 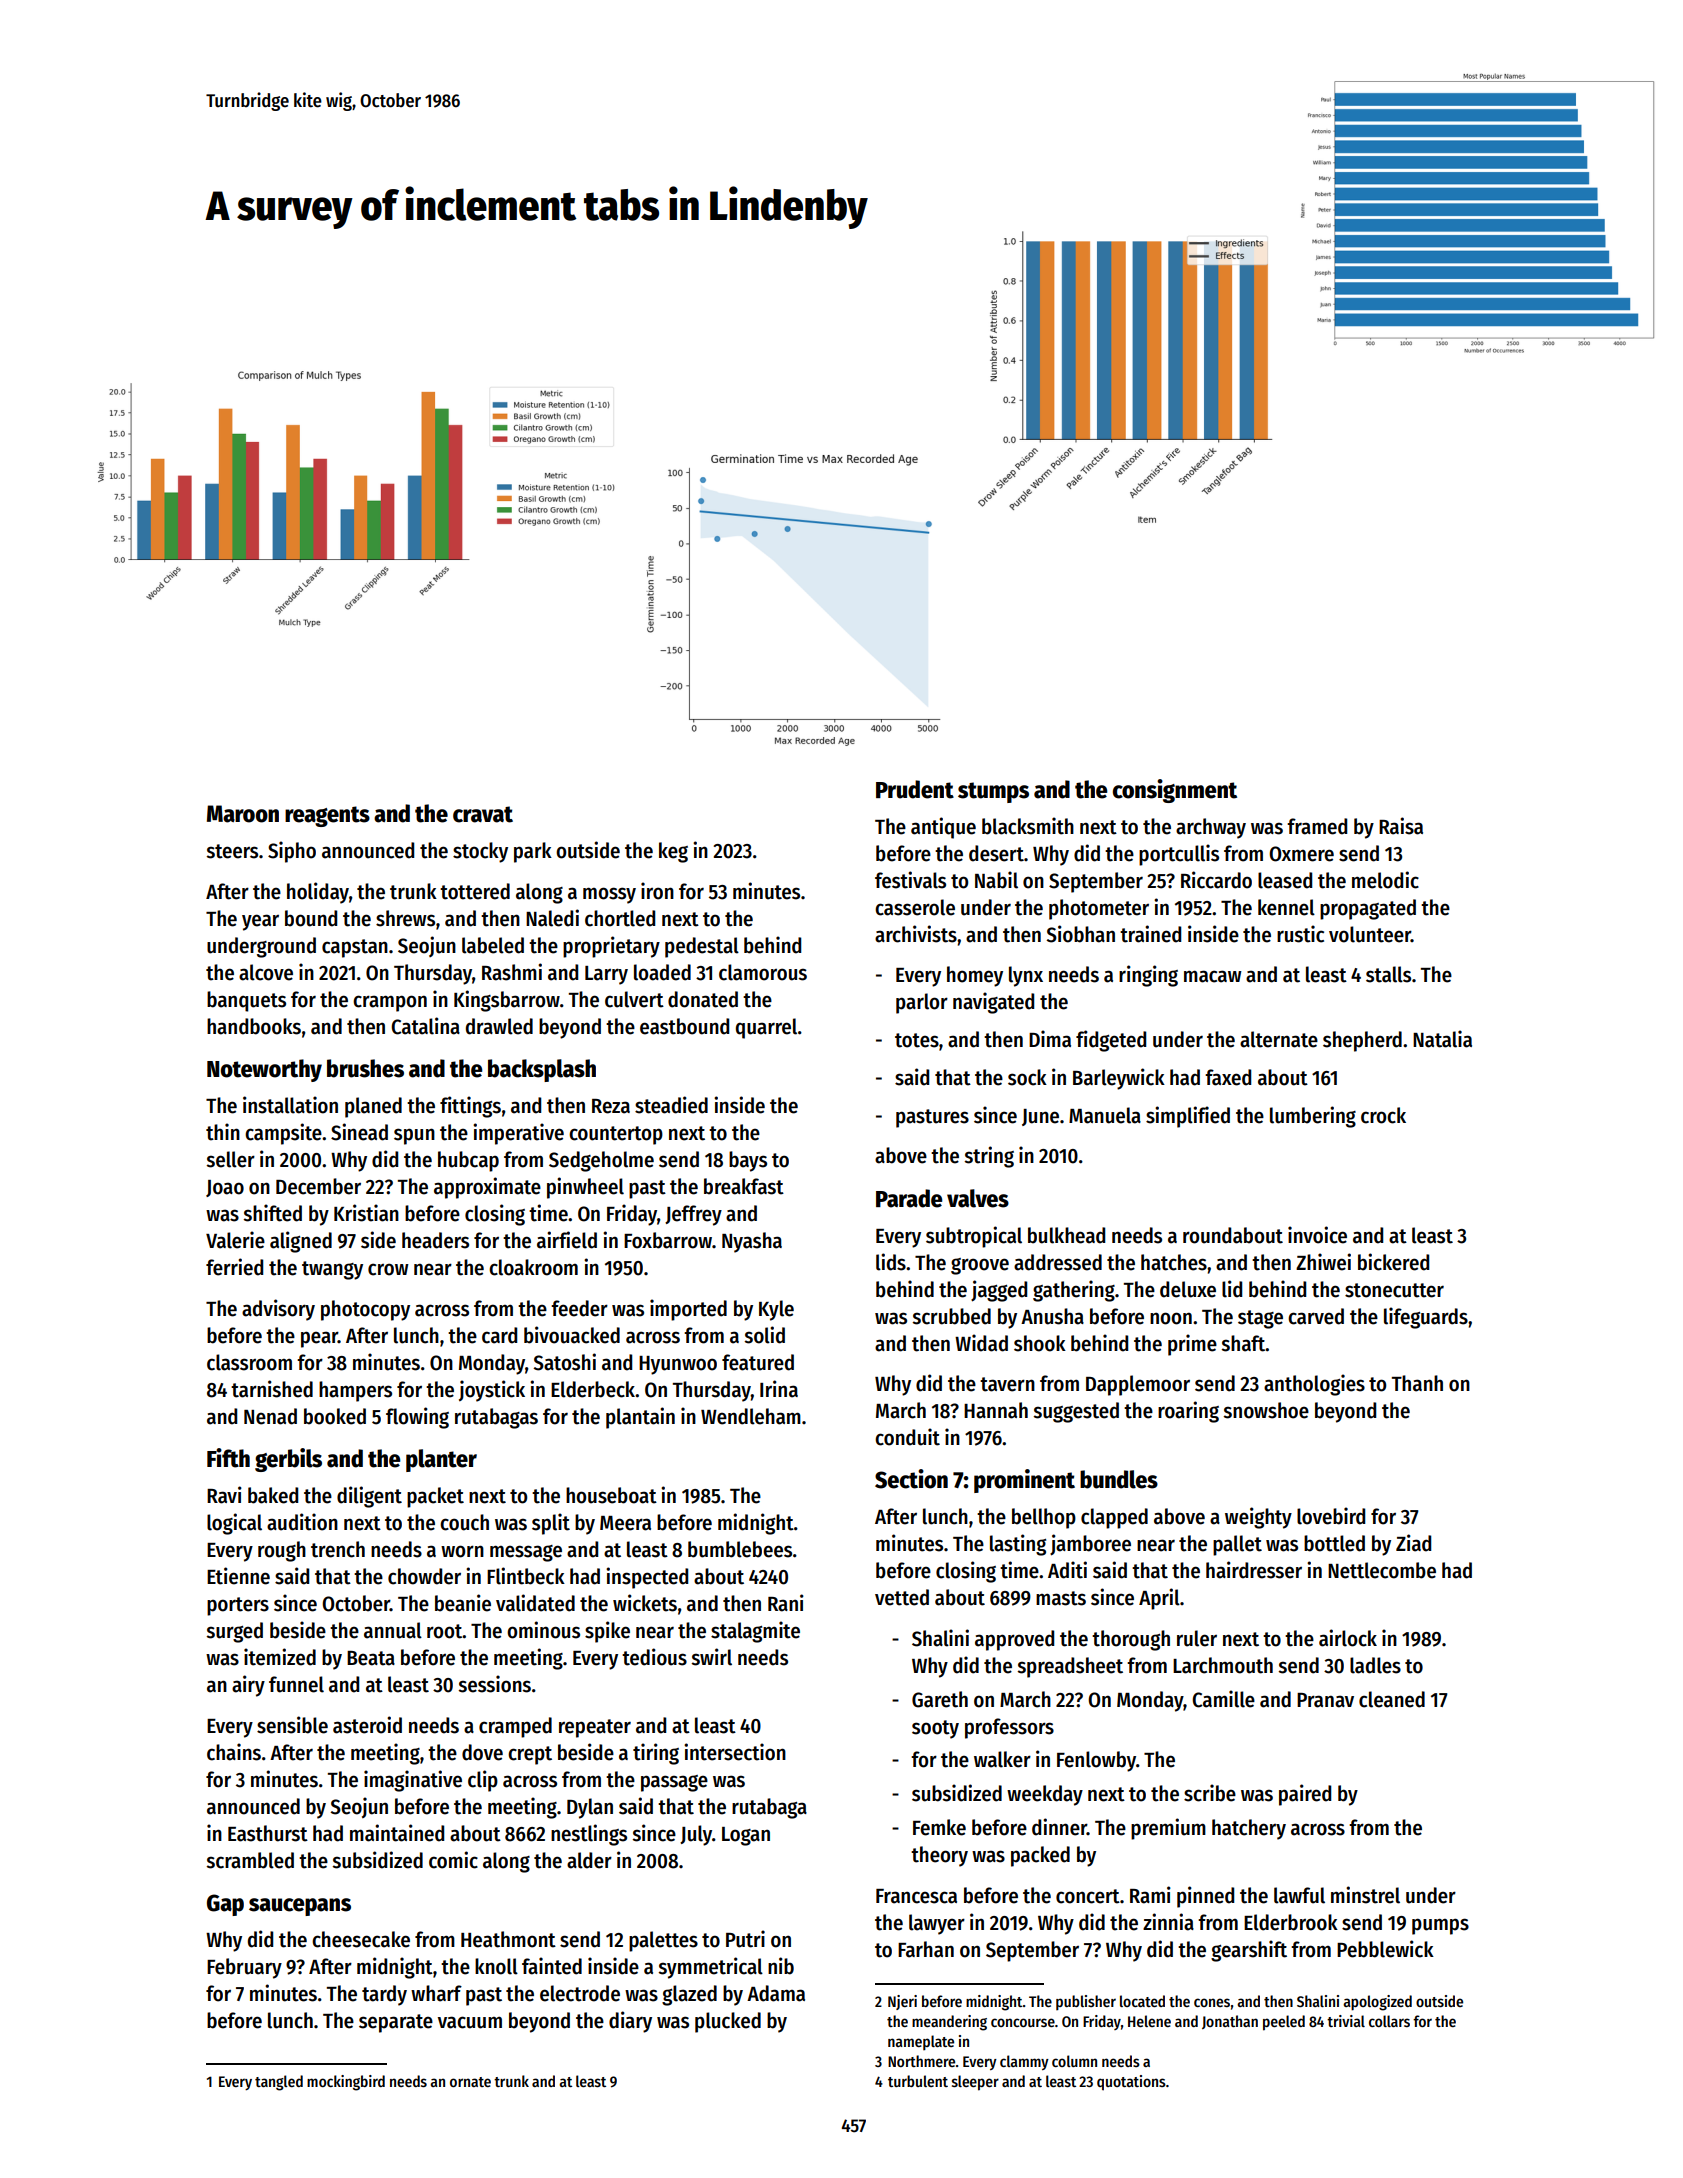 What do you see at coordinates (702, 947) in the screenshot?
I see `pedestal` at bounding box center [702, 947].
